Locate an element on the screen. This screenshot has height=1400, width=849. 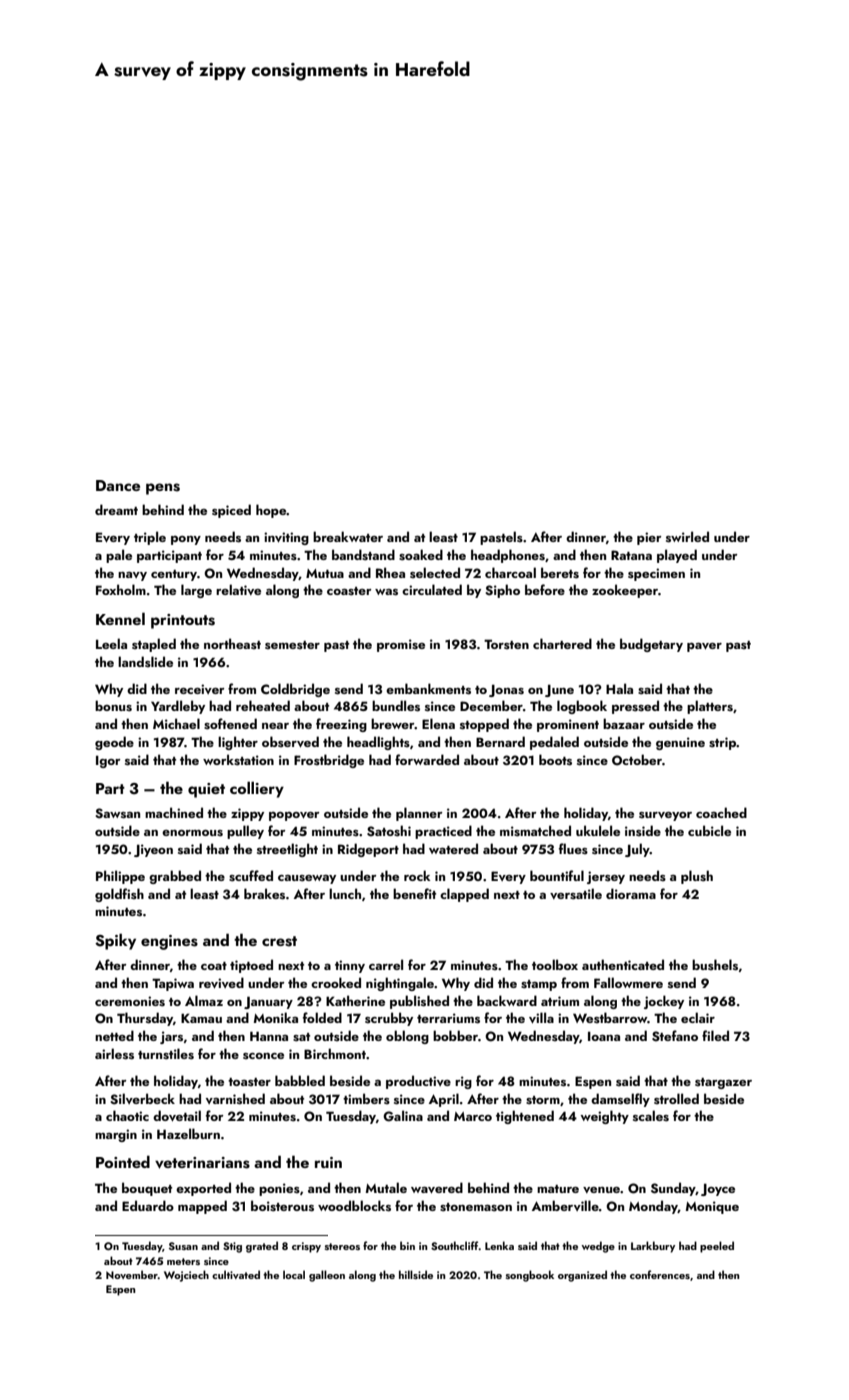
hillside is located at coordinates (416, 1274).
